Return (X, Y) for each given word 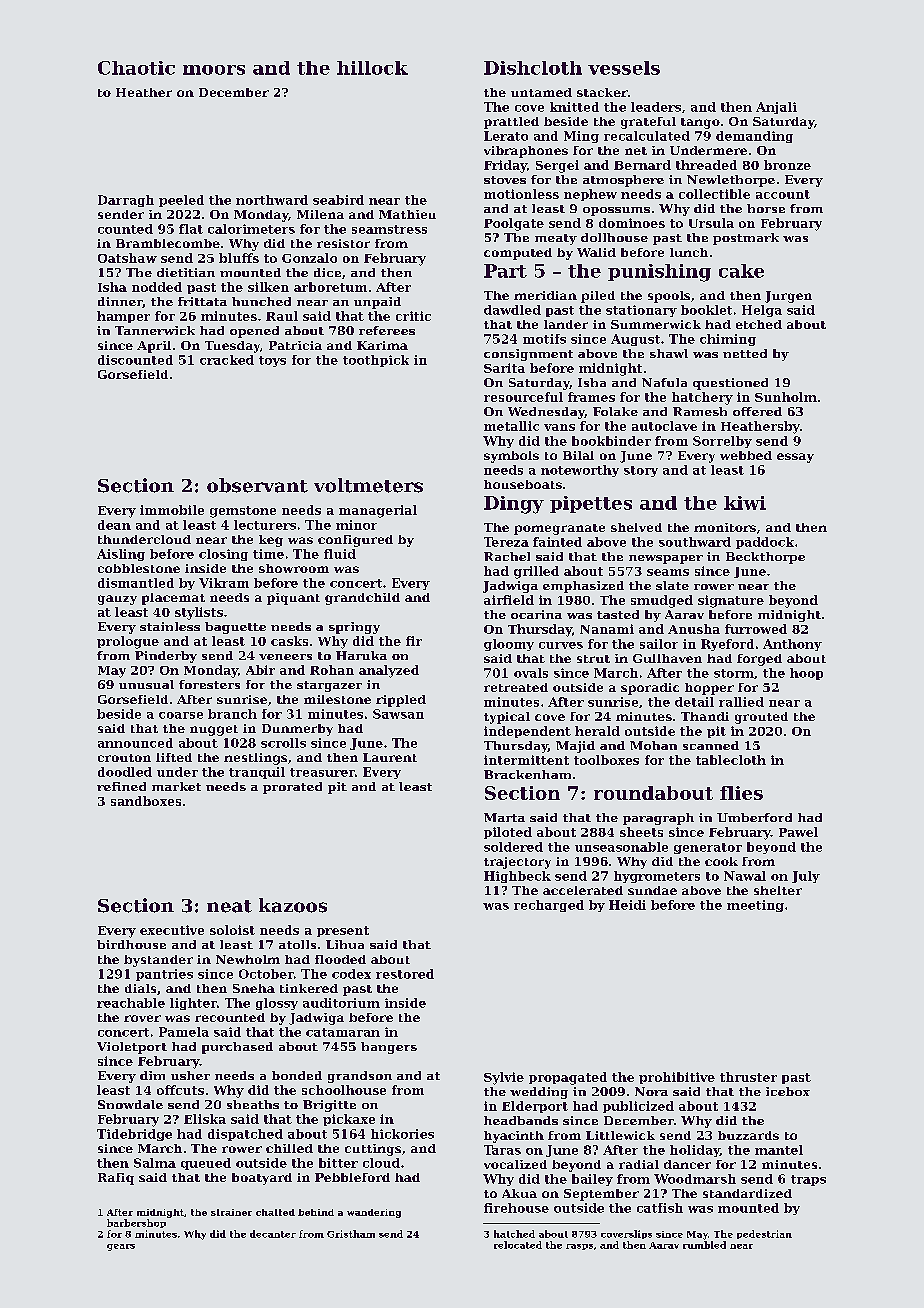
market (176, 786)
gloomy (509, 645)
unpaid (377, 303)
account (783, 194)
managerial (378, 511)
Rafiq (116, 1179)
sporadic (650, 689)
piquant (293, 599)
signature (731, 601)
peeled (181, 201)
